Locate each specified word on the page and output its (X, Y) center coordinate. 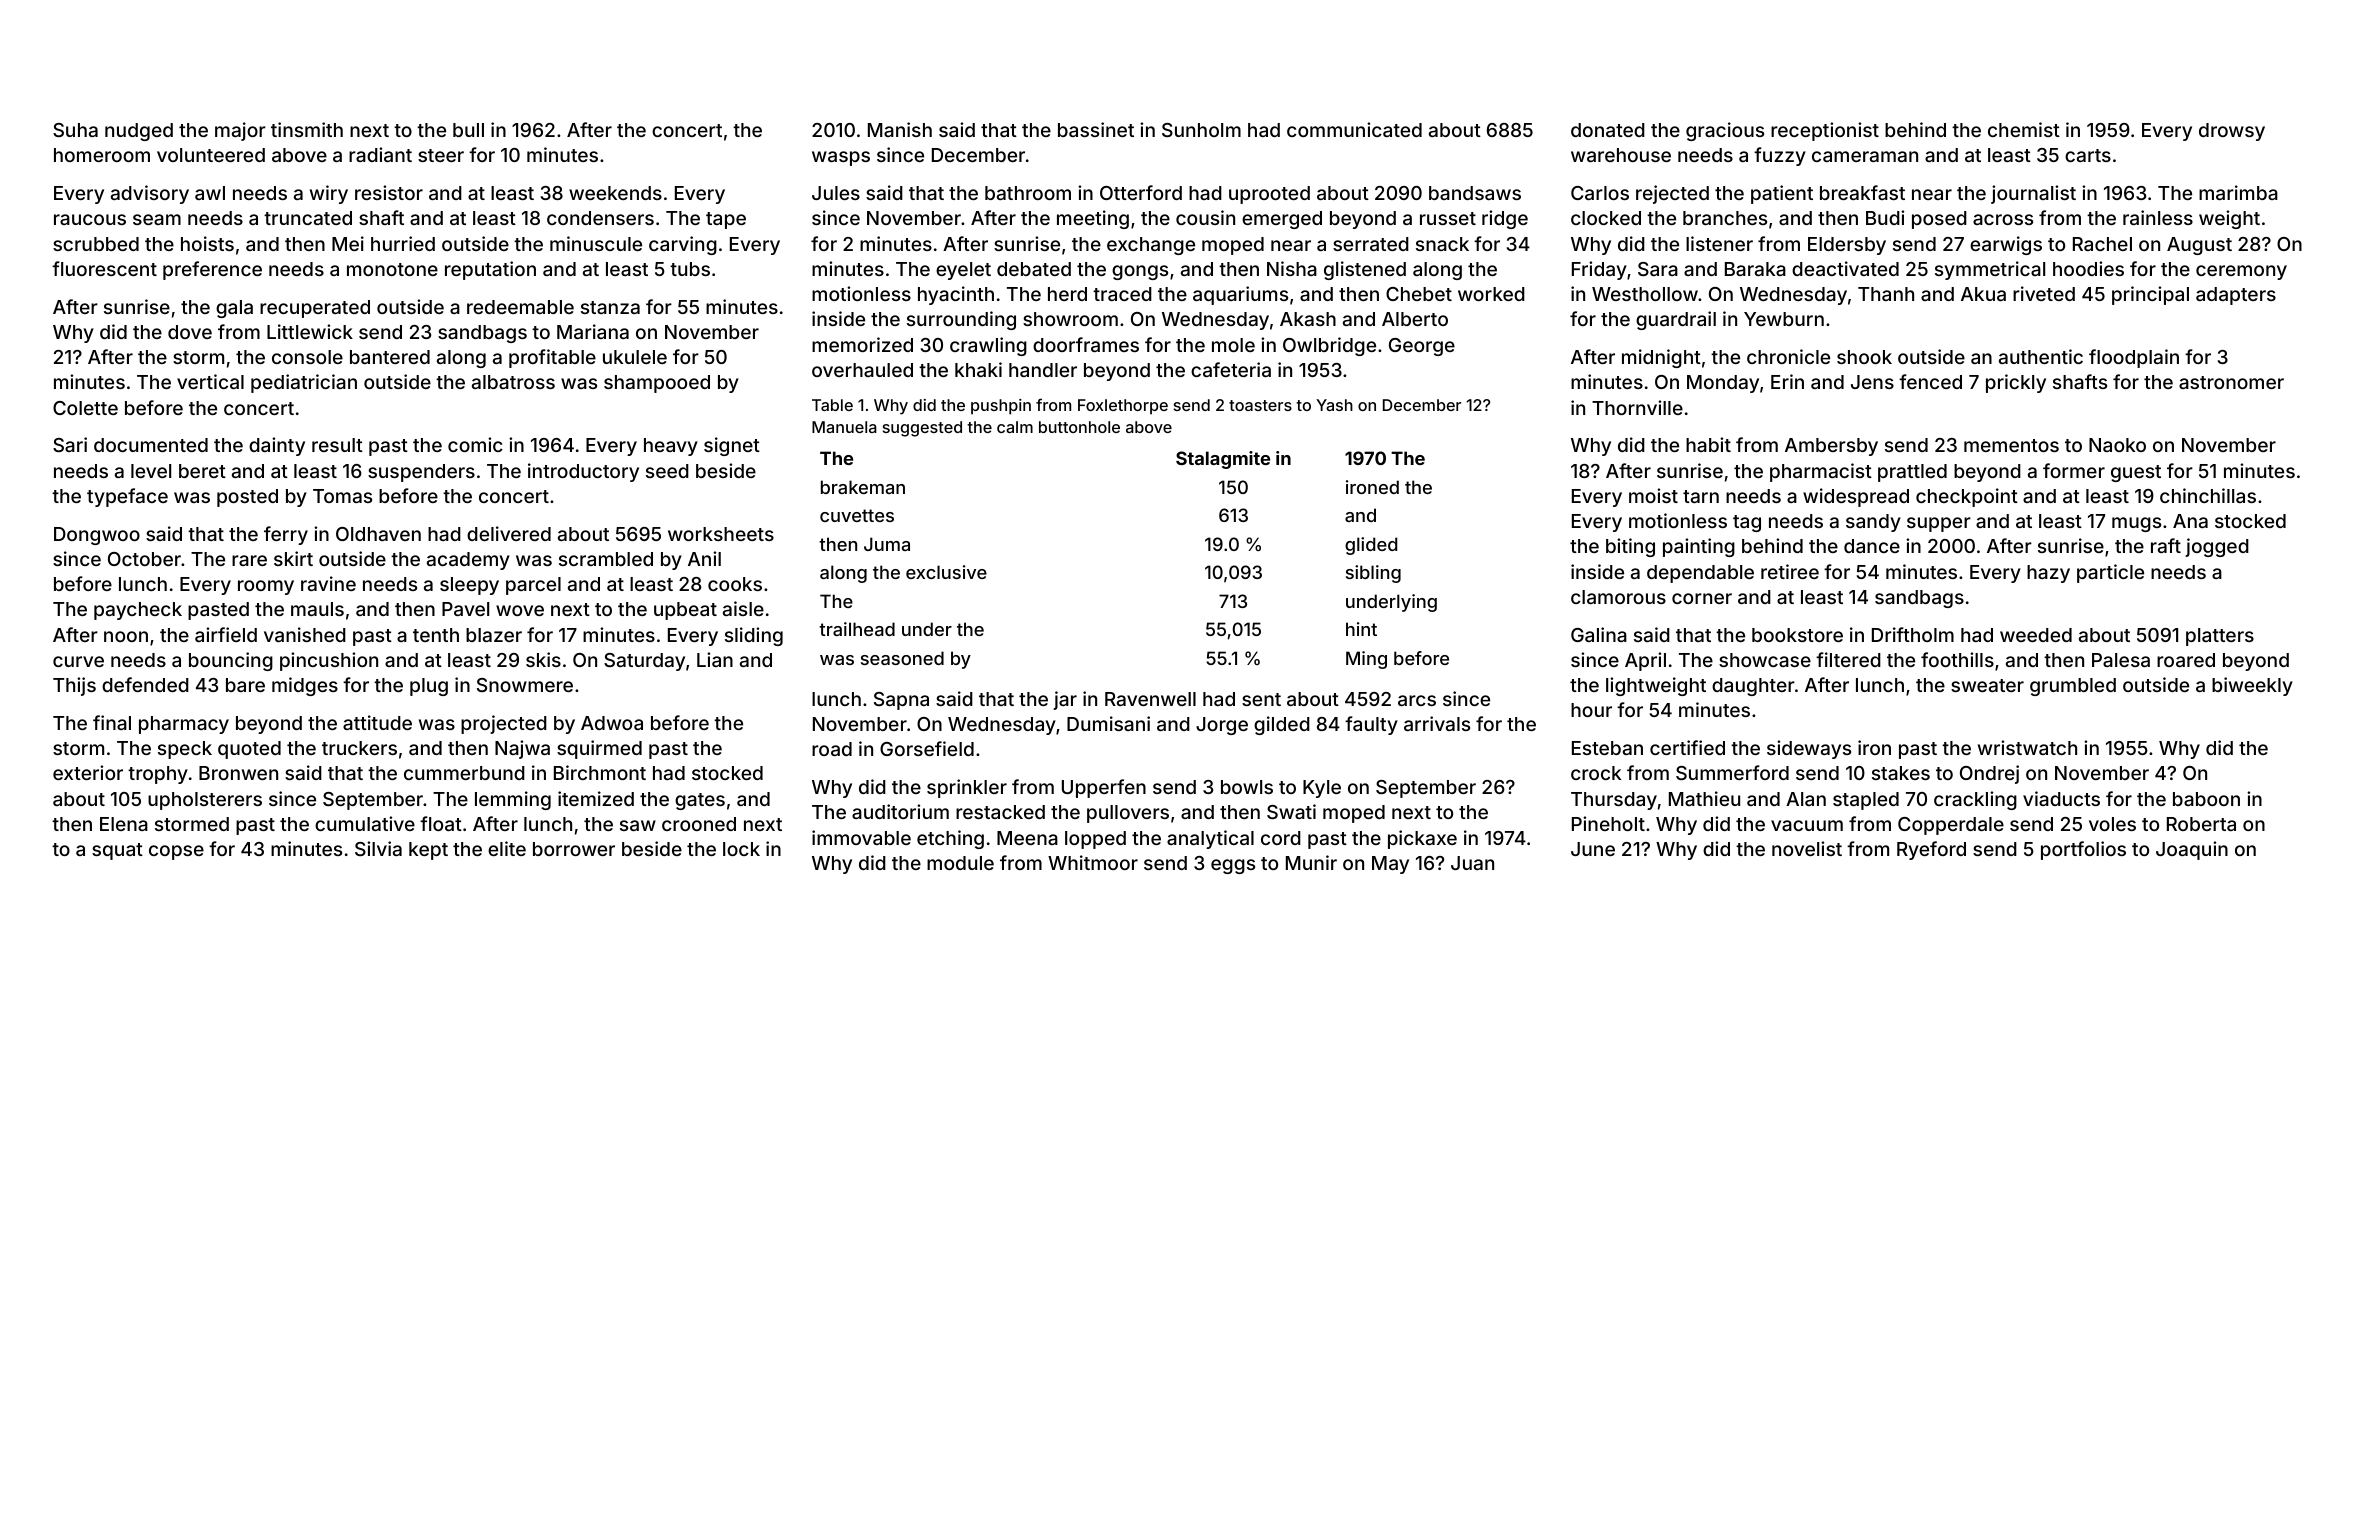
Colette (85, 408)
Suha (75, 130)
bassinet (1096, 129)
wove (520, 610)
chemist (2024, 129)
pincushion (329, 661)
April (1645, 661)
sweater (1987, 685)
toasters (1260, 405)
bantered (390, 357)
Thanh (1886, 294)
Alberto (1415, 319)
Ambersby (1831, 447)
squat (117, 851)
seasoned (902, 658)
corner (1702, 598)
